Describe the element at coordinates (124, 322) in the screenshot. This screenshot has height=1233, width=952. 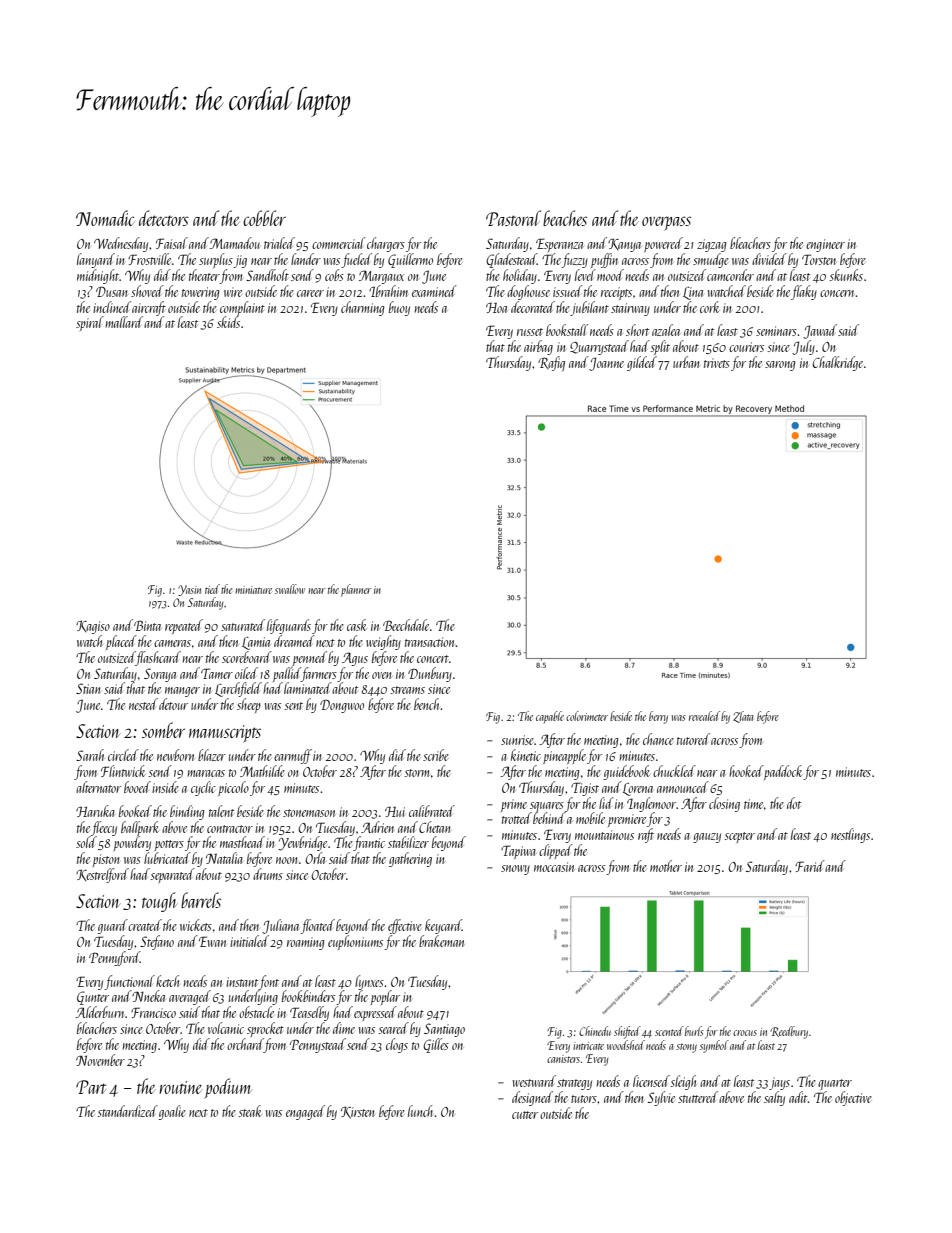
I see `mallard` at that location.
